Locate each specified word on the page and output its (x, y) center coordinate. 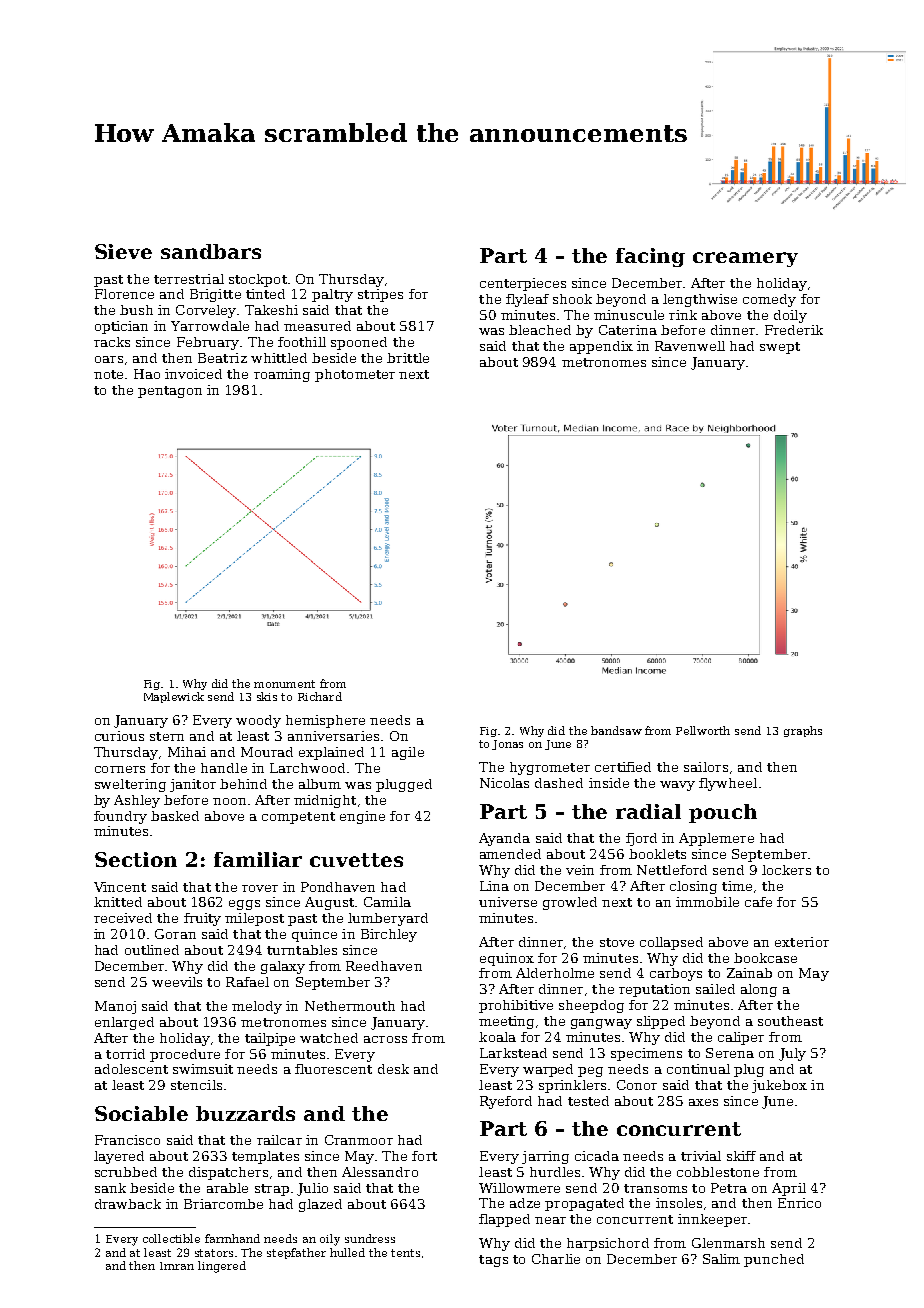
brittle (408, 358)
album (320, 784)
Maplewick (174, 697)
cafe (758, 902)
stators (214, 1253)
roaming (282, 375)
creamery (745, 259)
